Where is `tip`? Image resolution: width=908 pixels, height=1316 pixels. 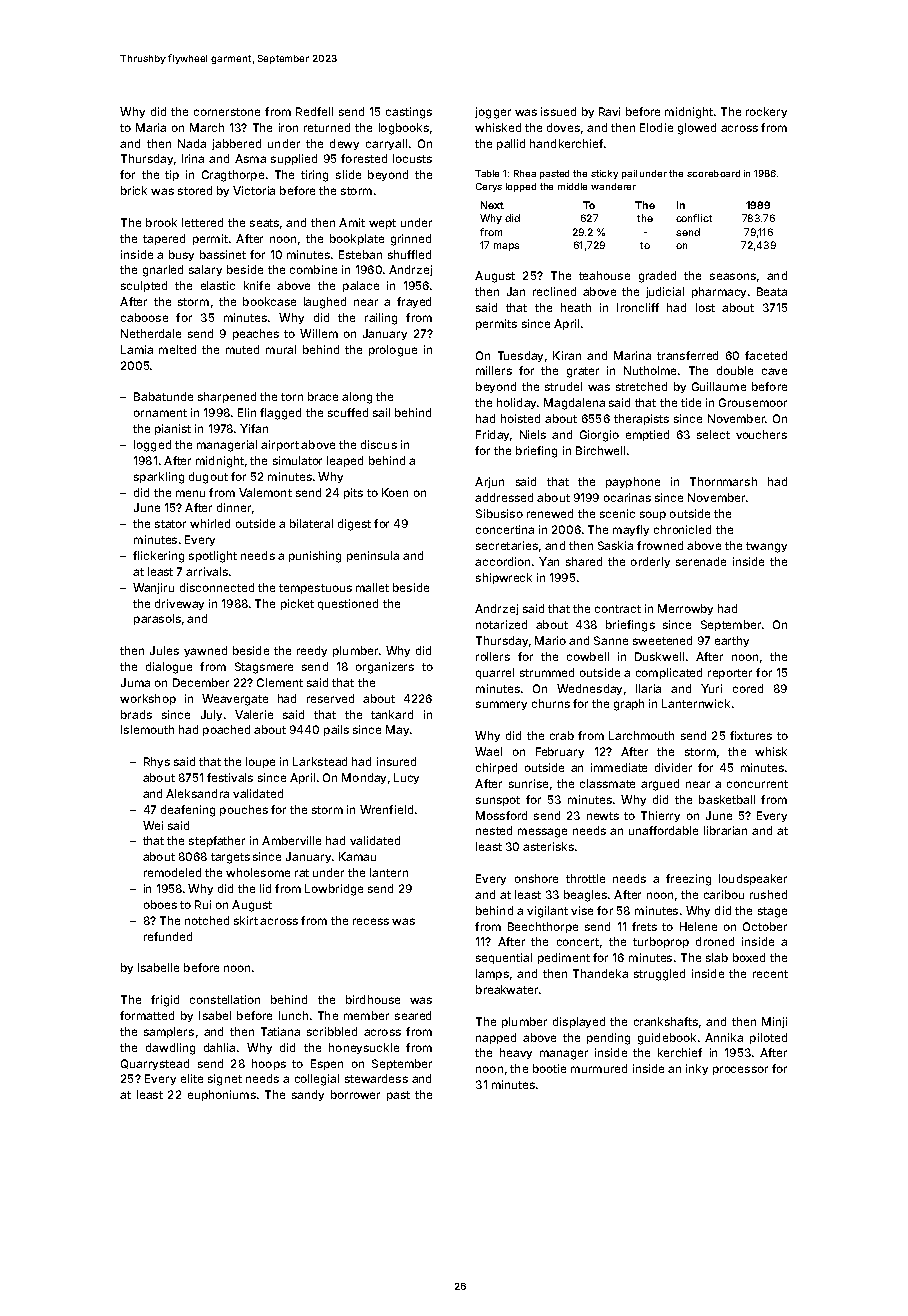 tip is located at coordinates (172, 175).
